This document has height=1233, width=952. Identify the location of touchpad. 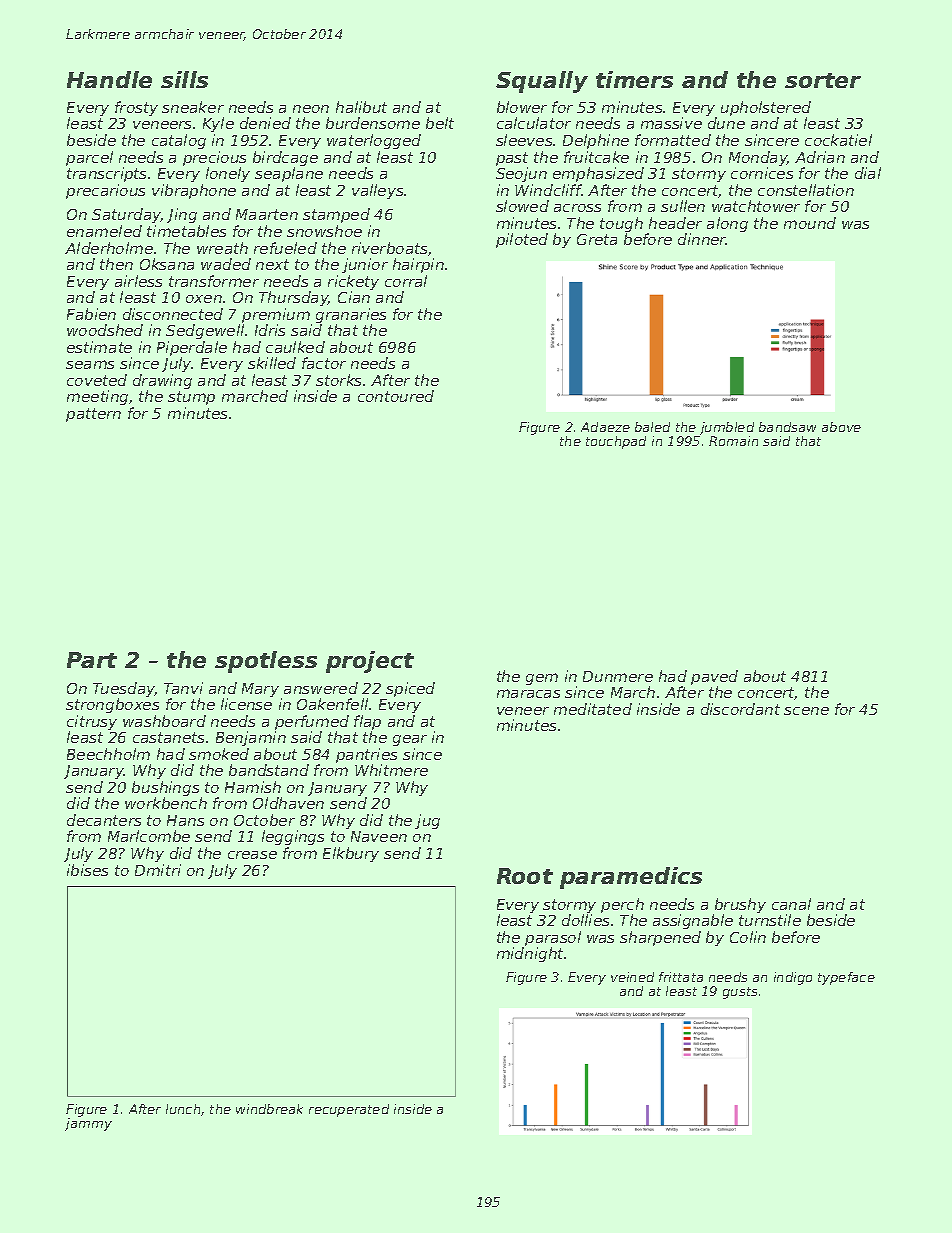
(616, 442).
